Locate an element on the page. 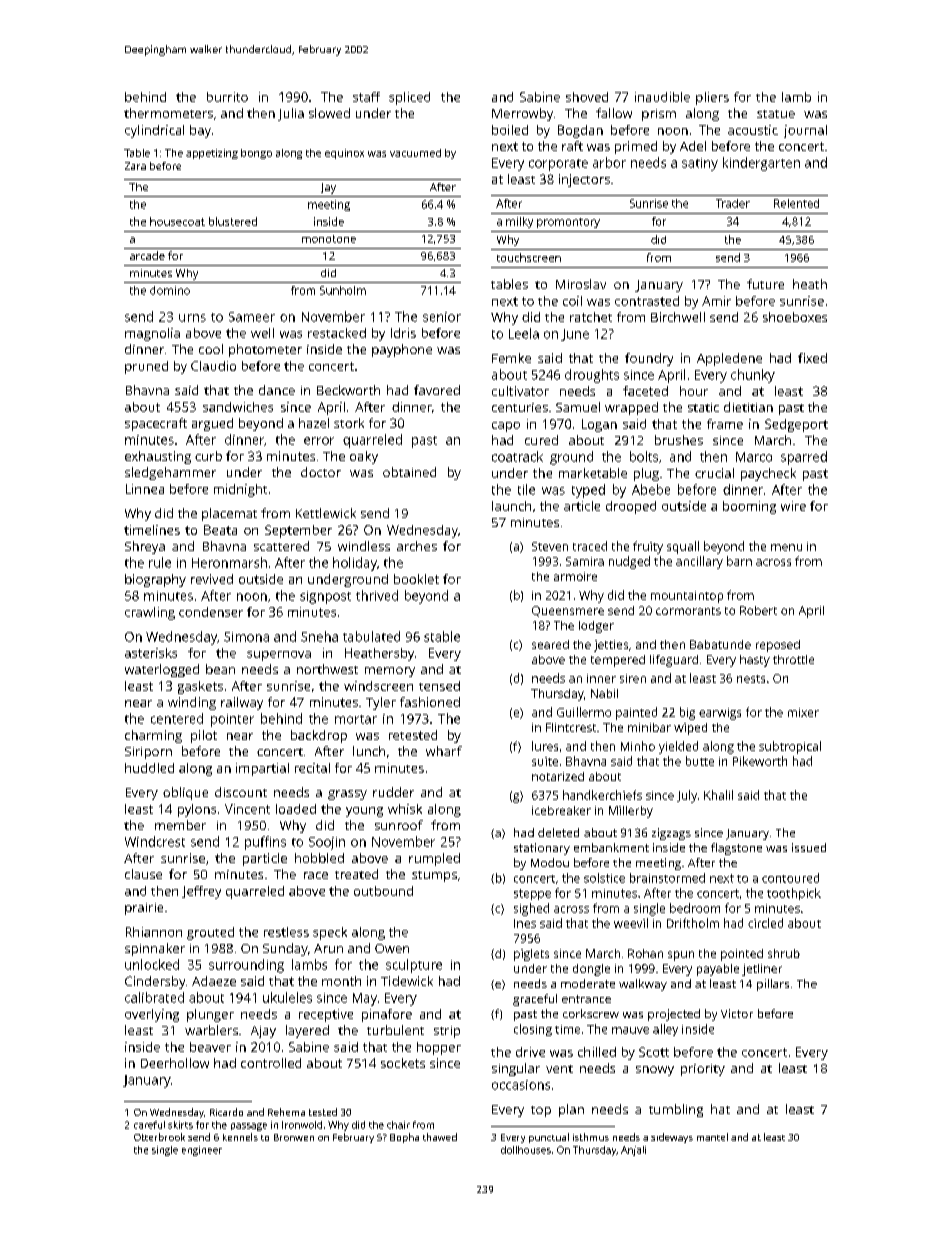 The width and height of the page is (952, 1233). Adaeze is located at coordinates (214, 981).
